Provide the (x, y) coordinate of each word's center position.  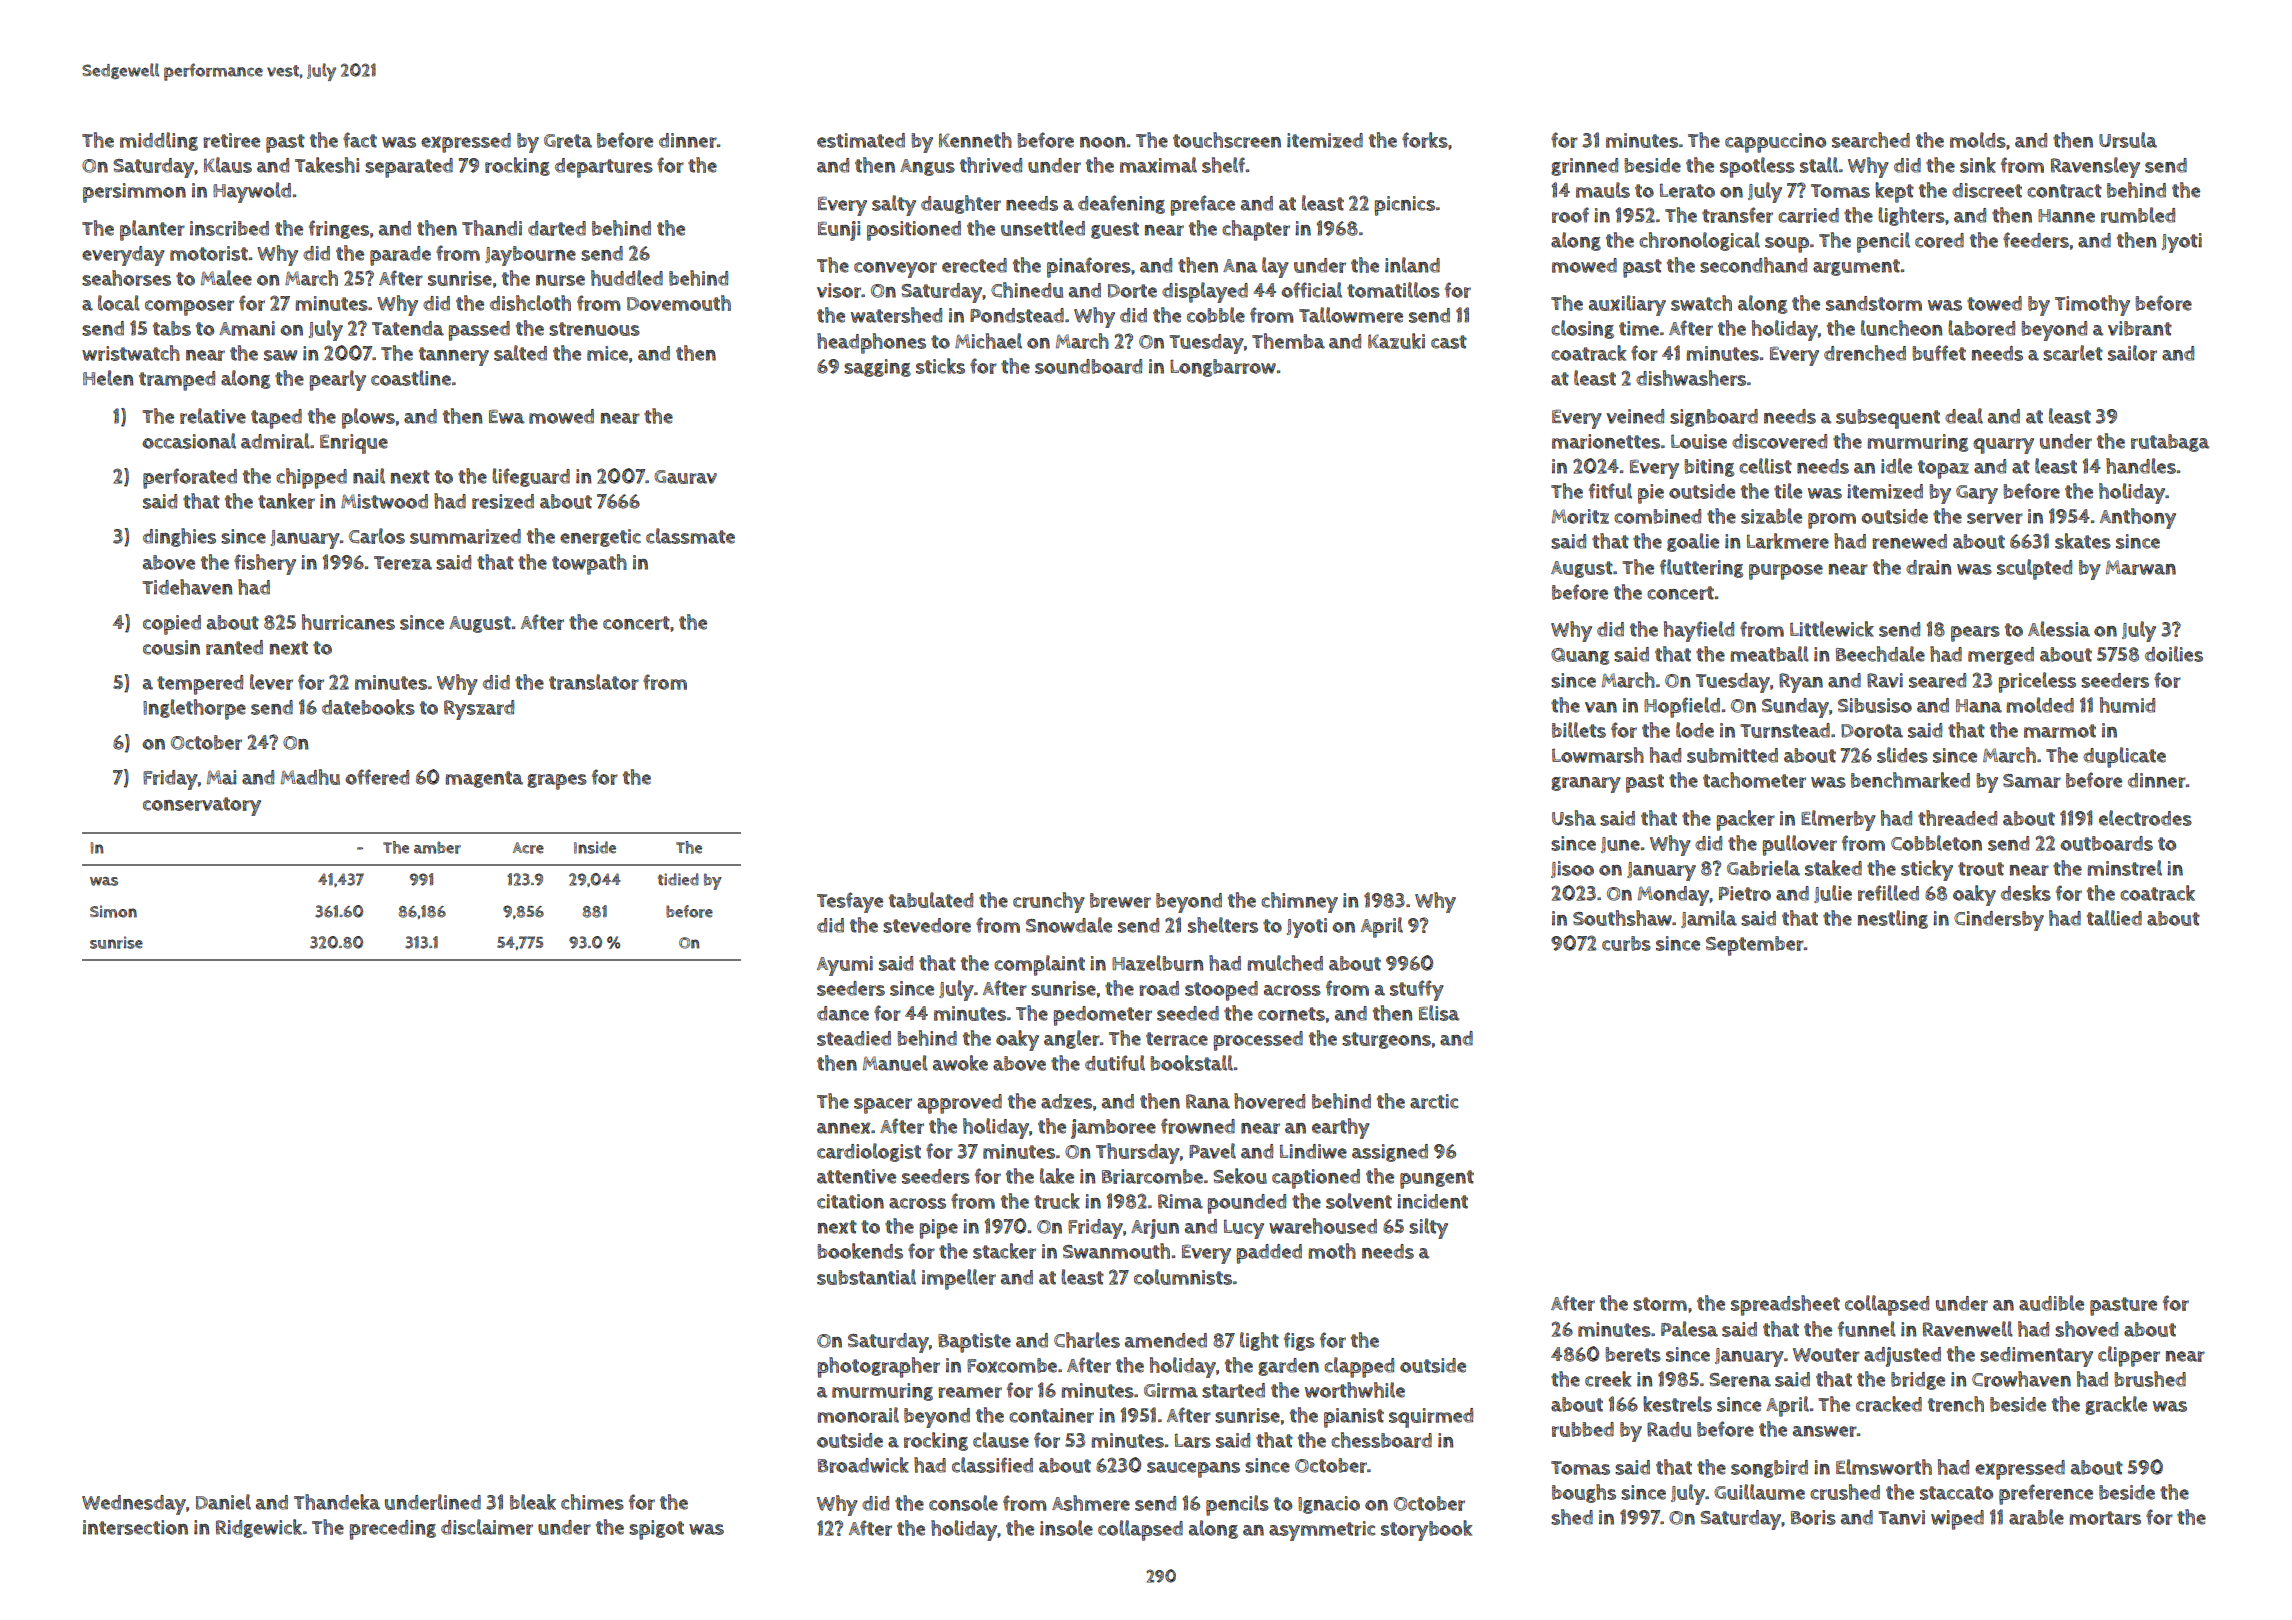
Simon (113, 911)
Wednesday (134, 1505)
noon (1103, 142)
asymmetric (1322, 1531)
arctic (1434, 1101)
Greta (568, 141)
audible (2051, 1303)
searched (1871, 140)
